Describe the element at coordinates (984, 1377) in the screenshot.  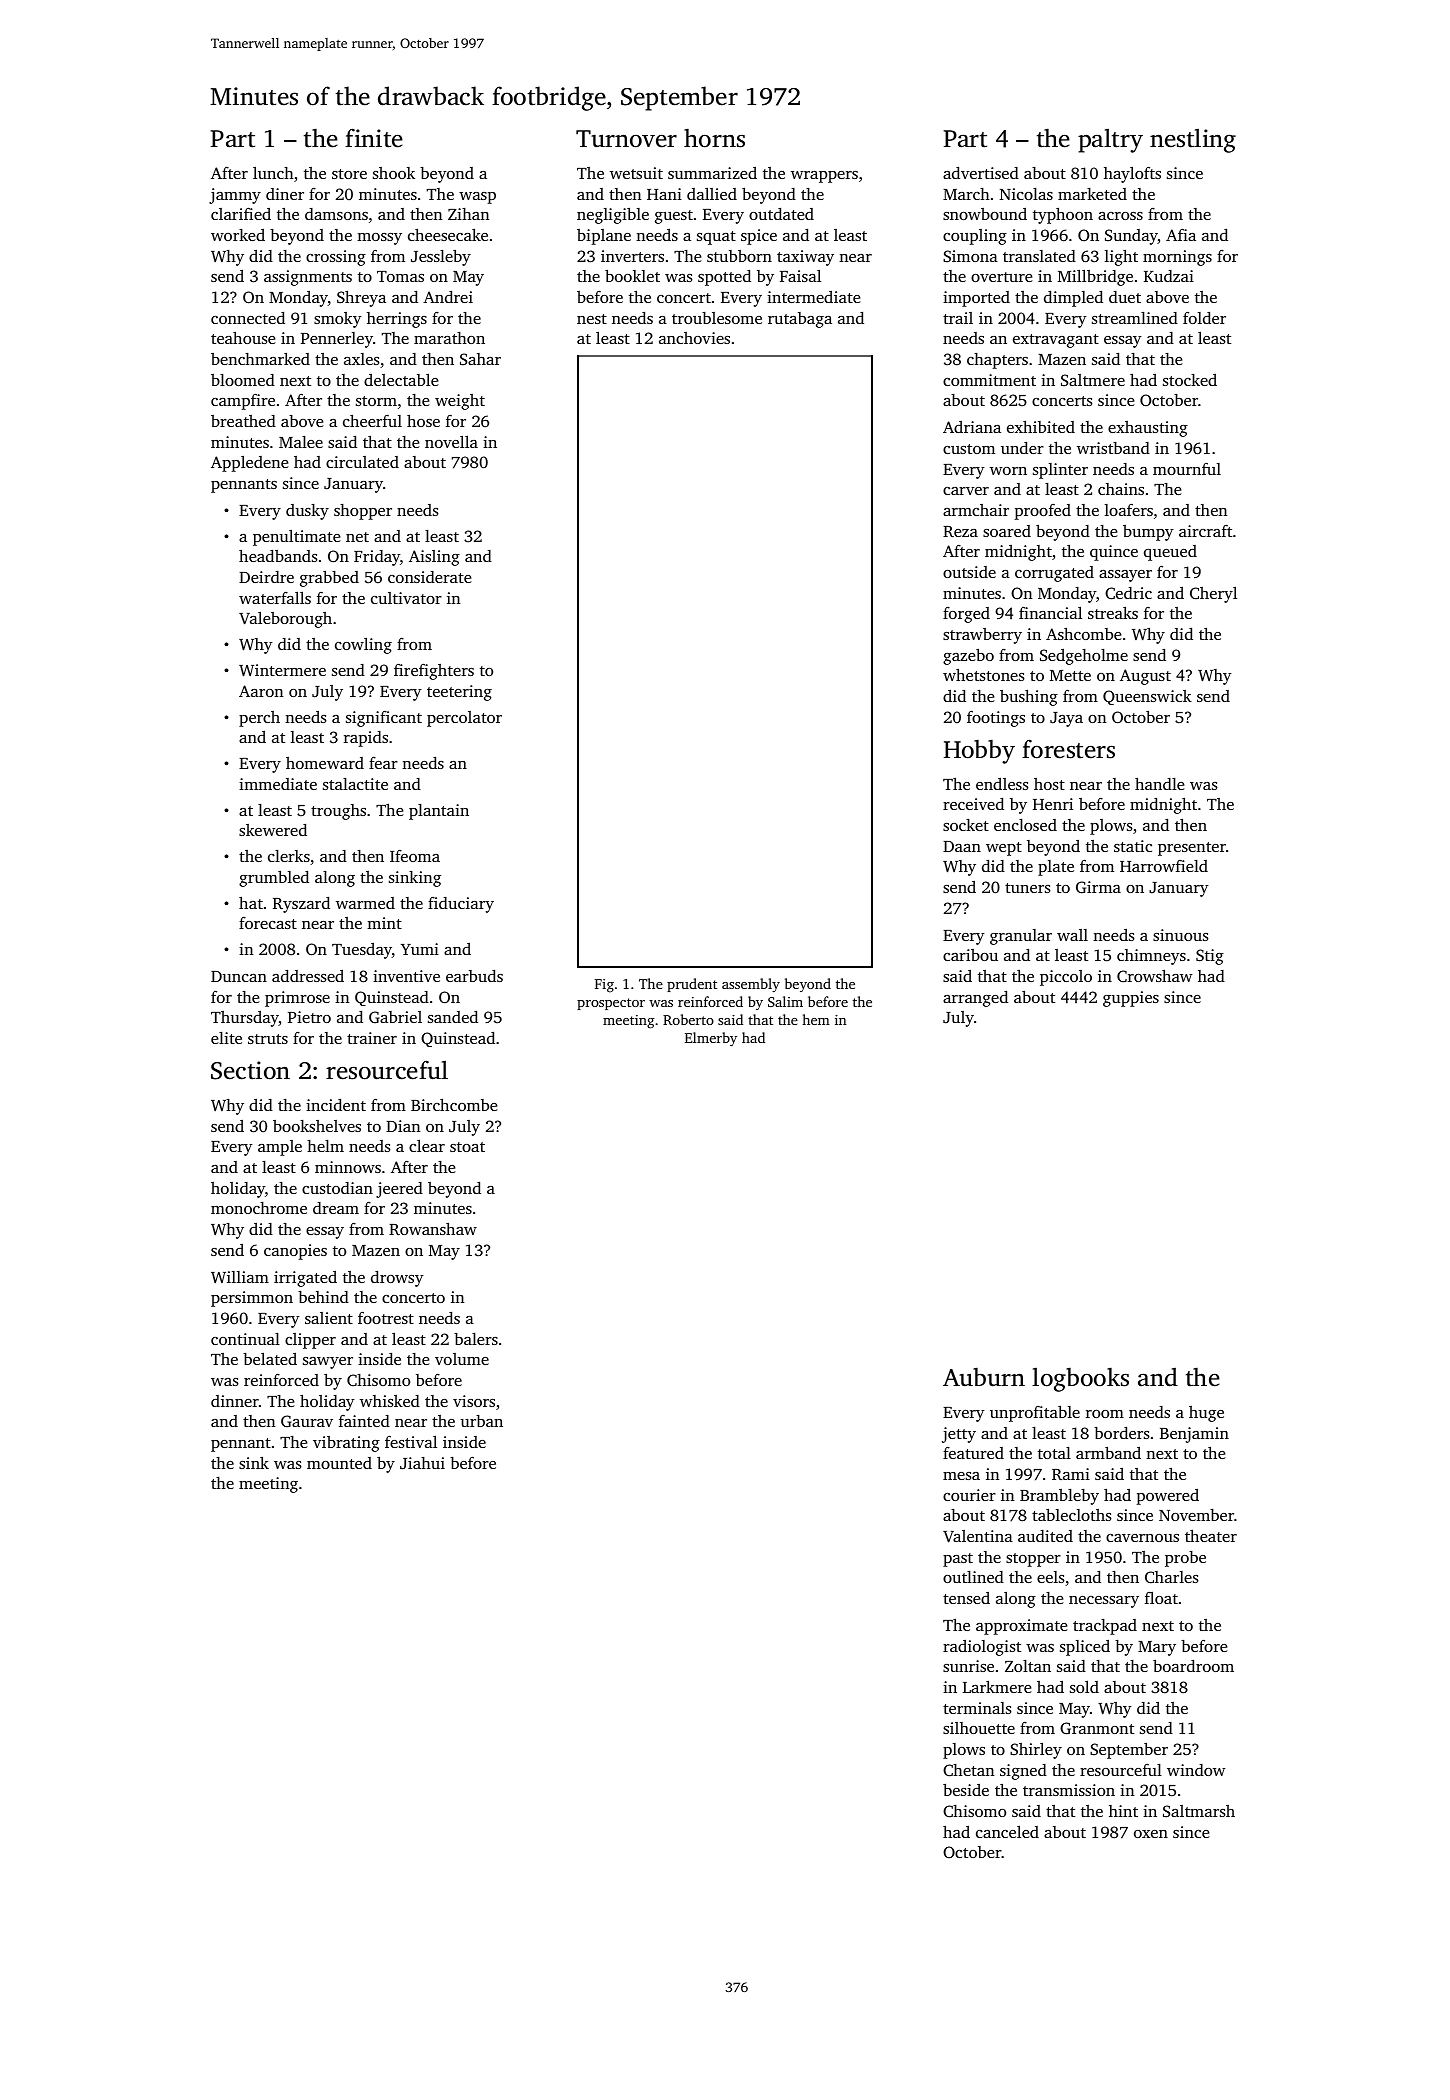
I see `Auburn` at that location.
